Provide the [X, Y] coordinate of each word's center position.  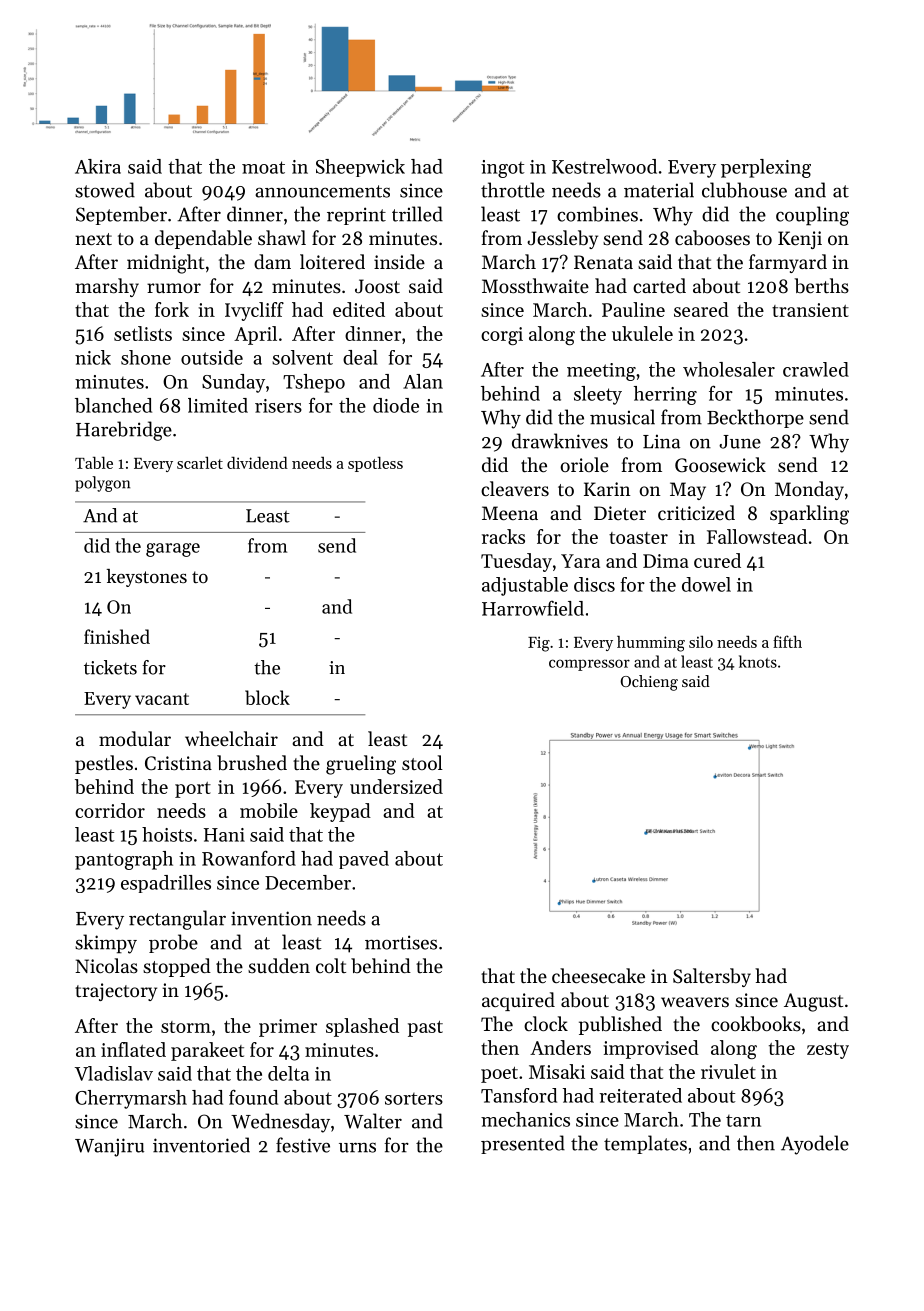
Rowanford [249, 858]
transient [810, 310]
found [253, 1097]
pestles [104, 764]
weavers [695, 1002]
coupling [812, 216]
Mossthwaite [535, 285]
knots [758, 661]
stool [422, 762]
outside [212, 357]
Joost [377, 286]
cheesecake [598, 975]
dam [272, 261]
